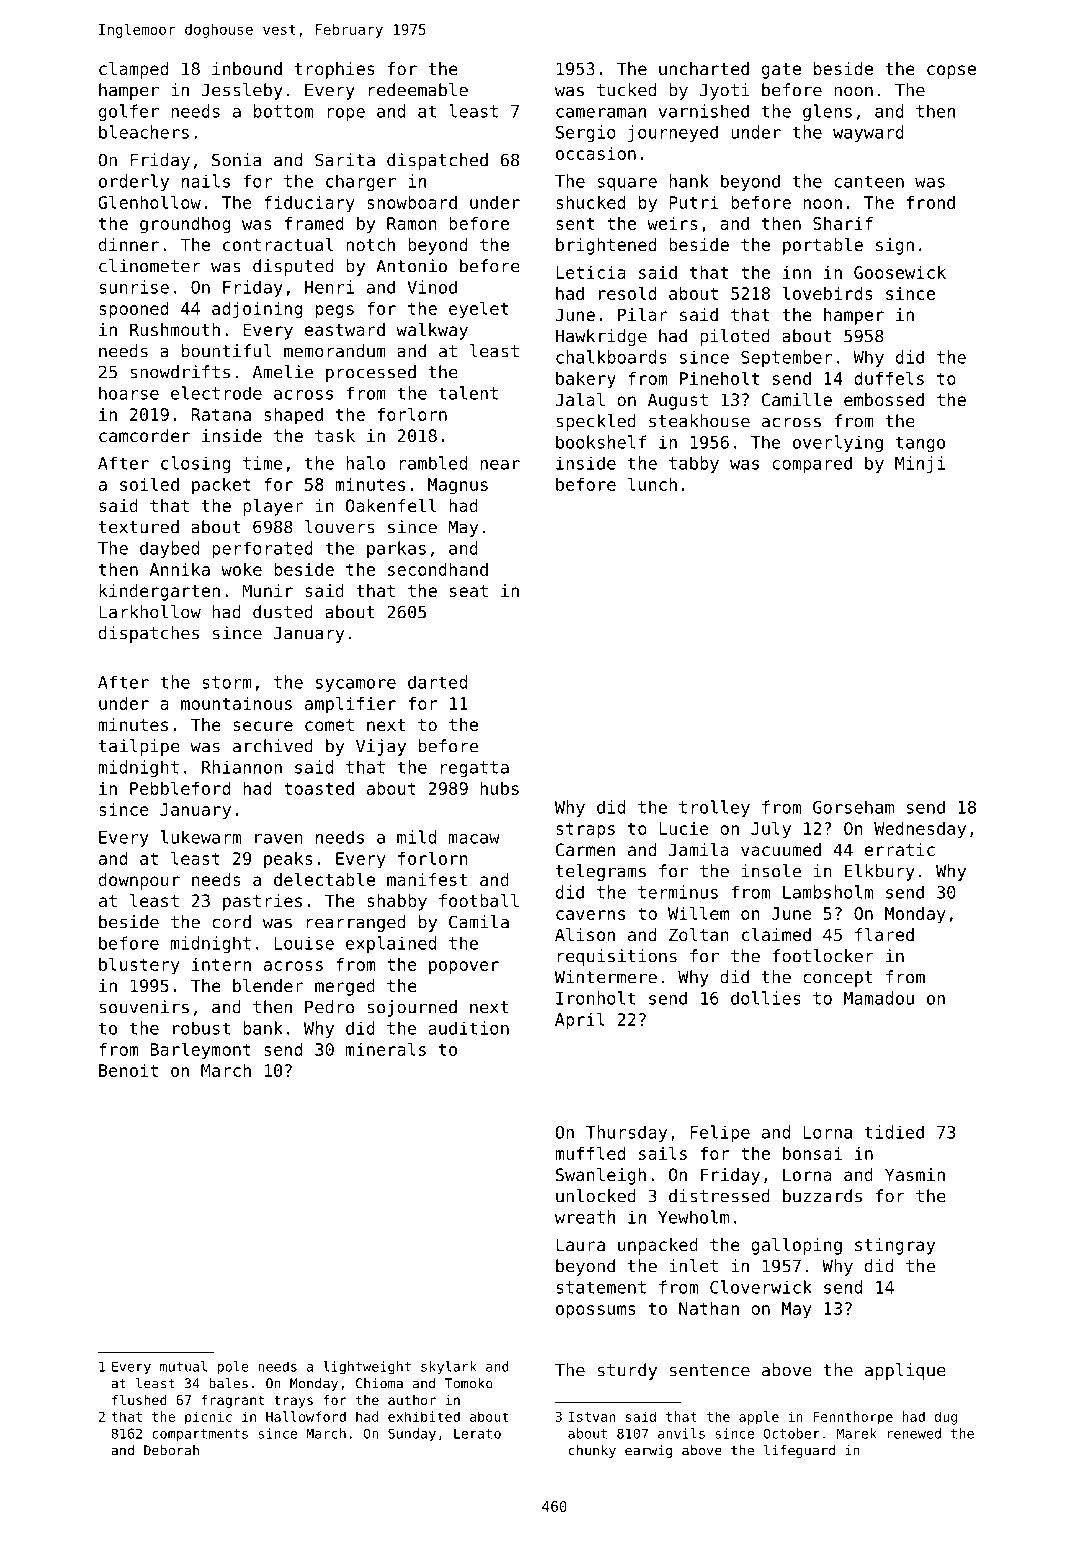 This screenshot has height=1568, width=1083. I want to click on copse, so click(951, 72).
